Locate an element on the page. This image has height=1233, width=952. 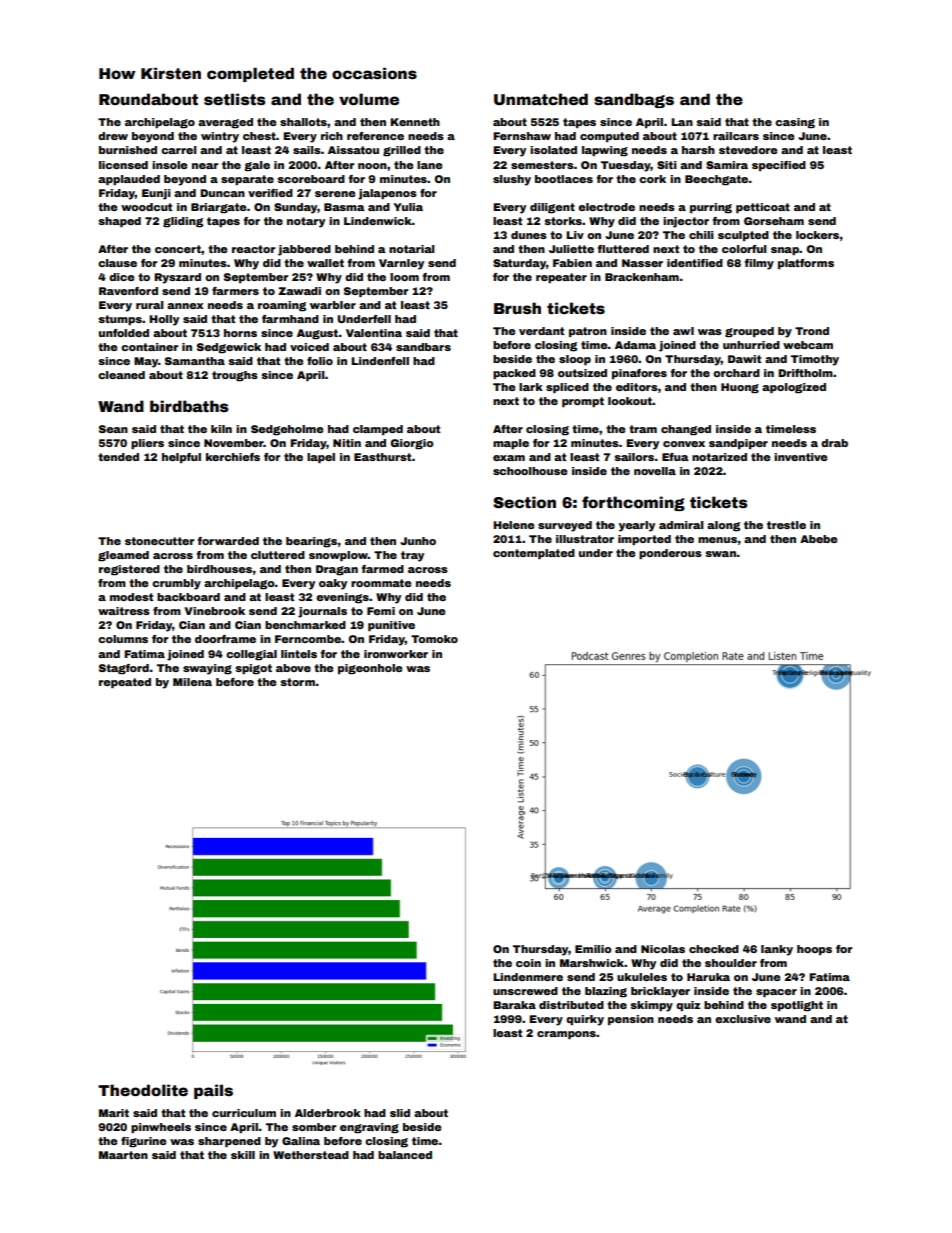
Marshwick is located at coordinates (592, 963).
